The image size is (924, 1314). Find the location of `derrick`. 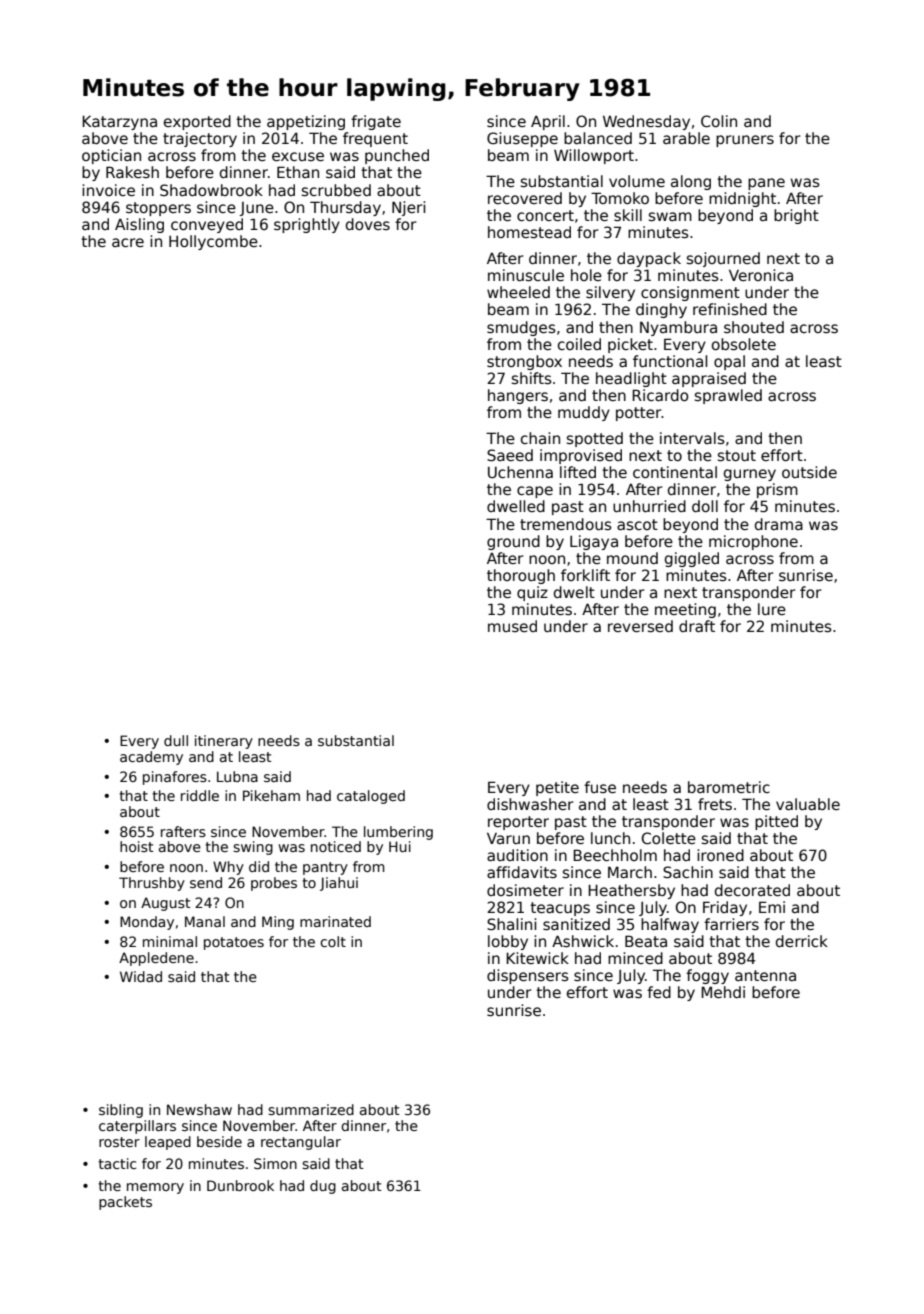

derrick is located at coordinates (802, 941).
